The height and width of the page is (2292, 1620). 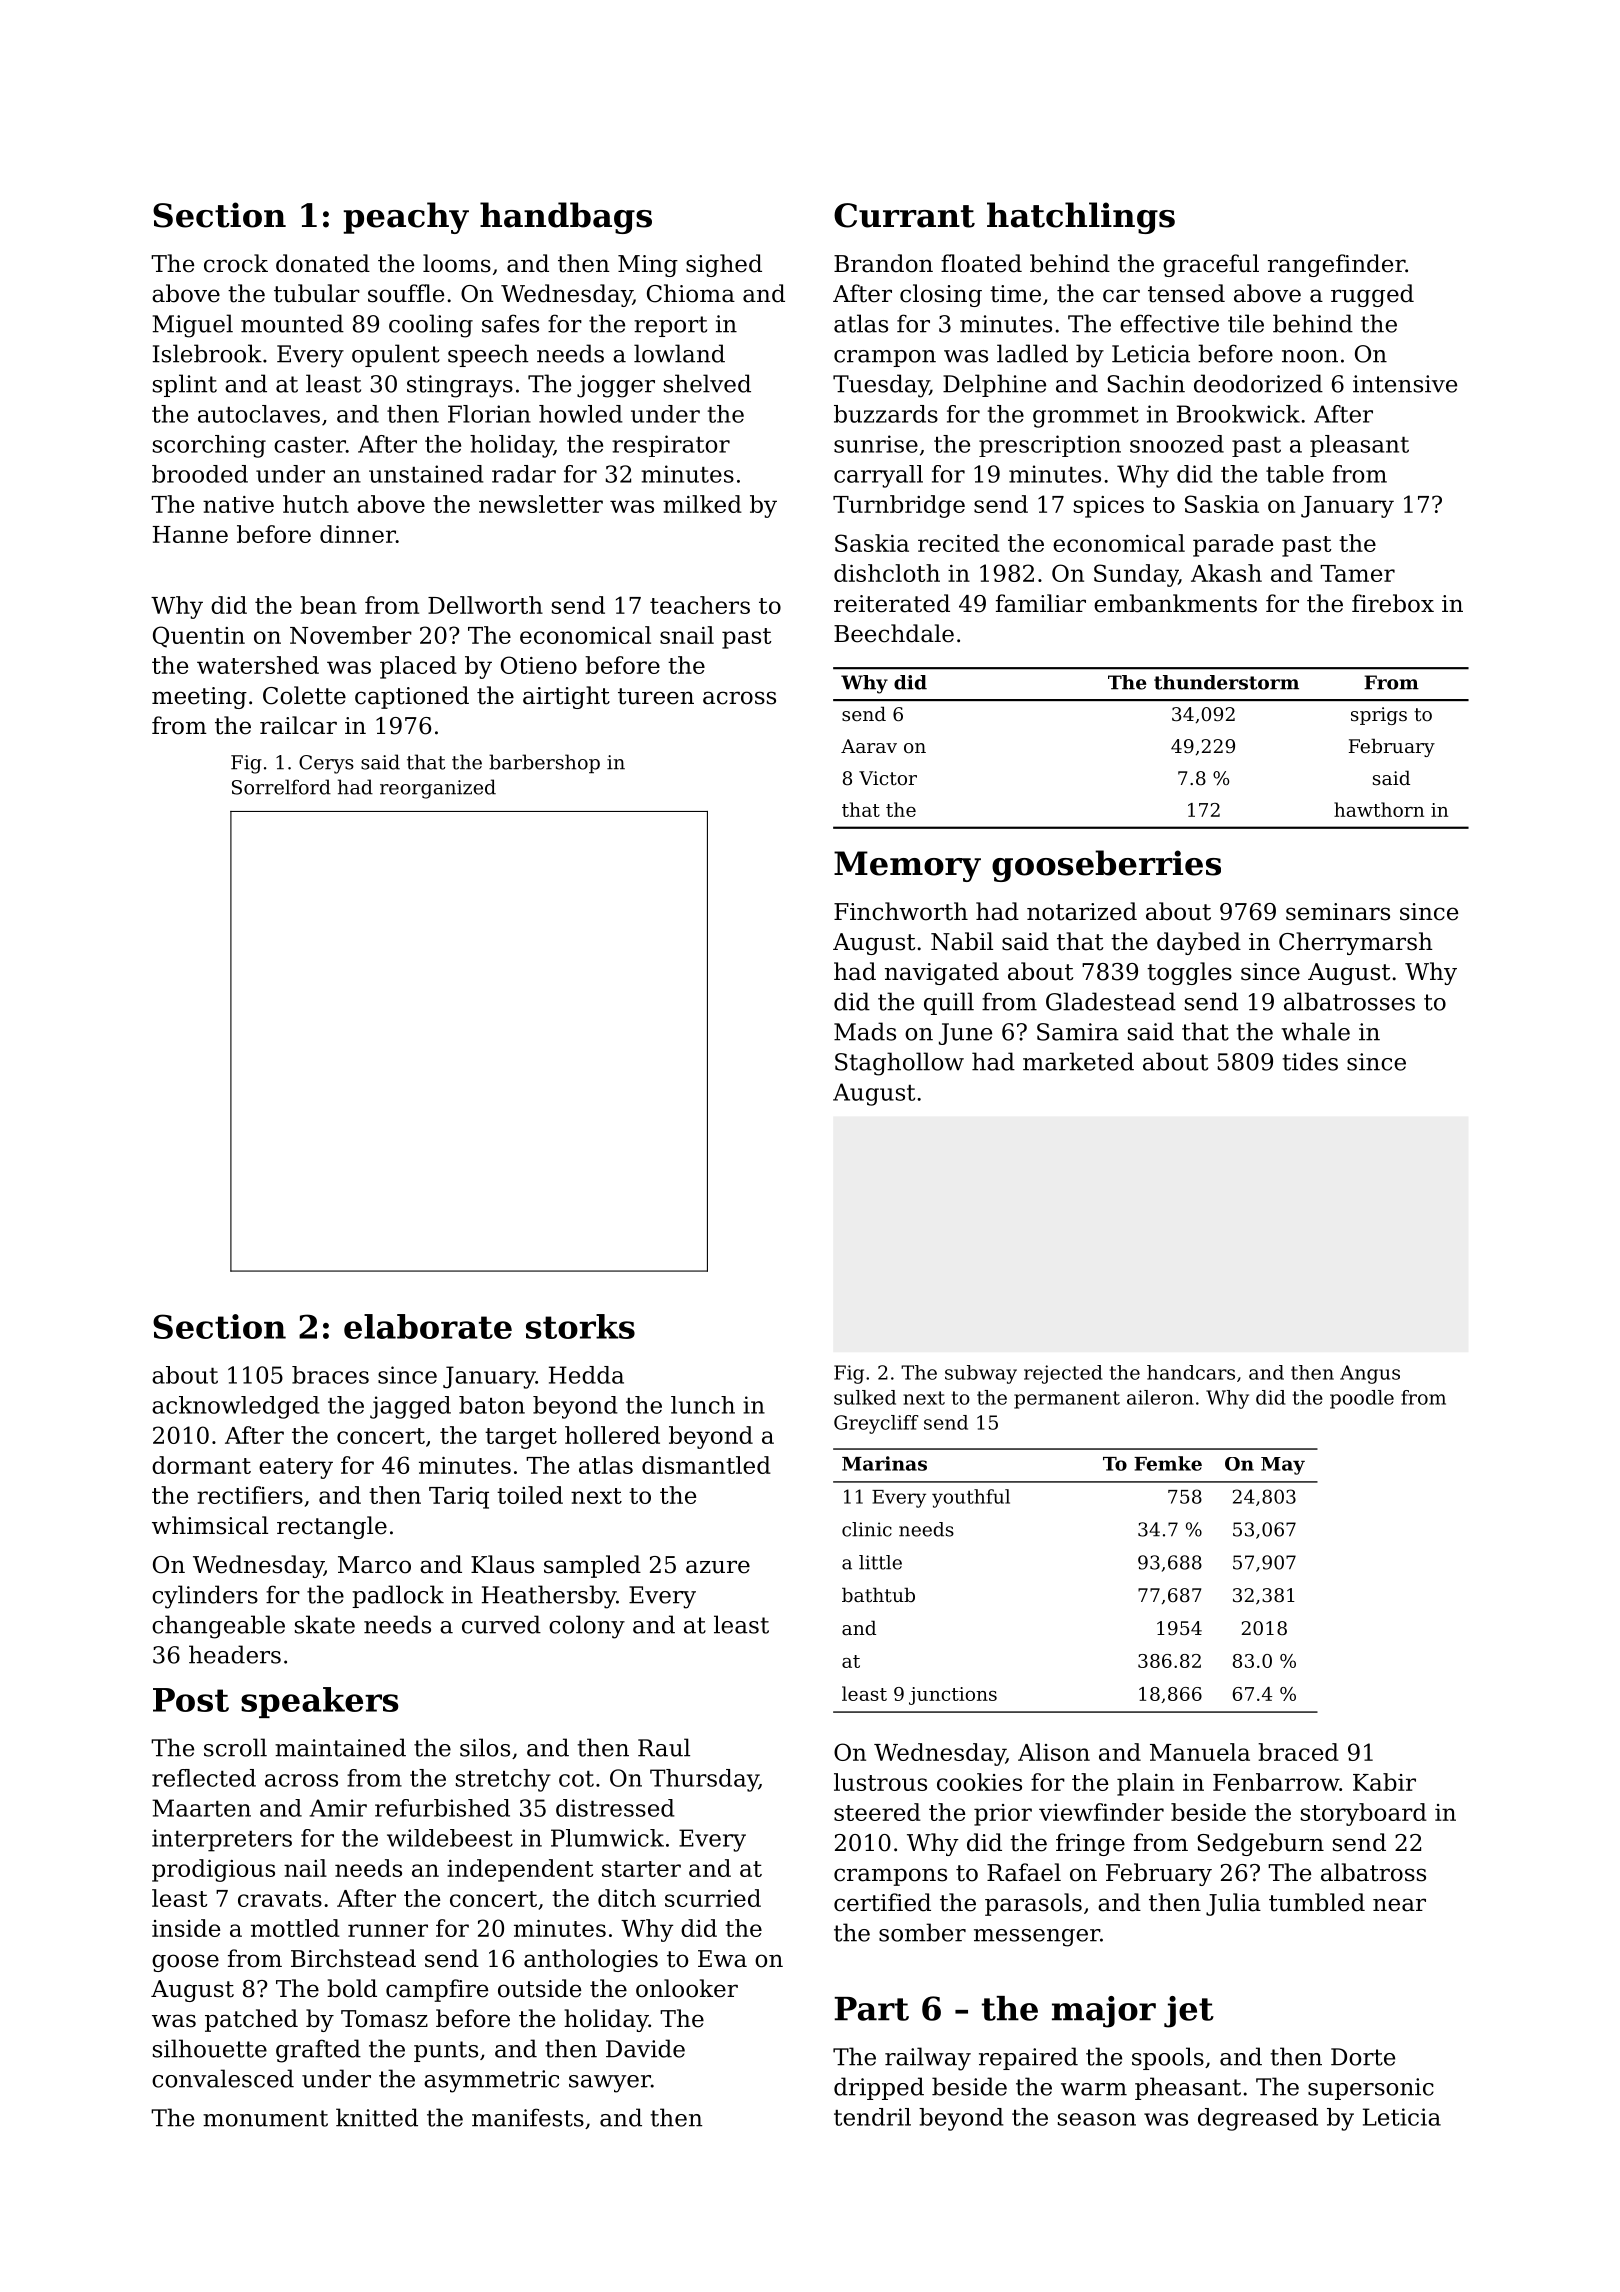 What do you see at coordinates (1310, 1061) in the page?
I see `tides` at bounding box center [1310, 1061].
